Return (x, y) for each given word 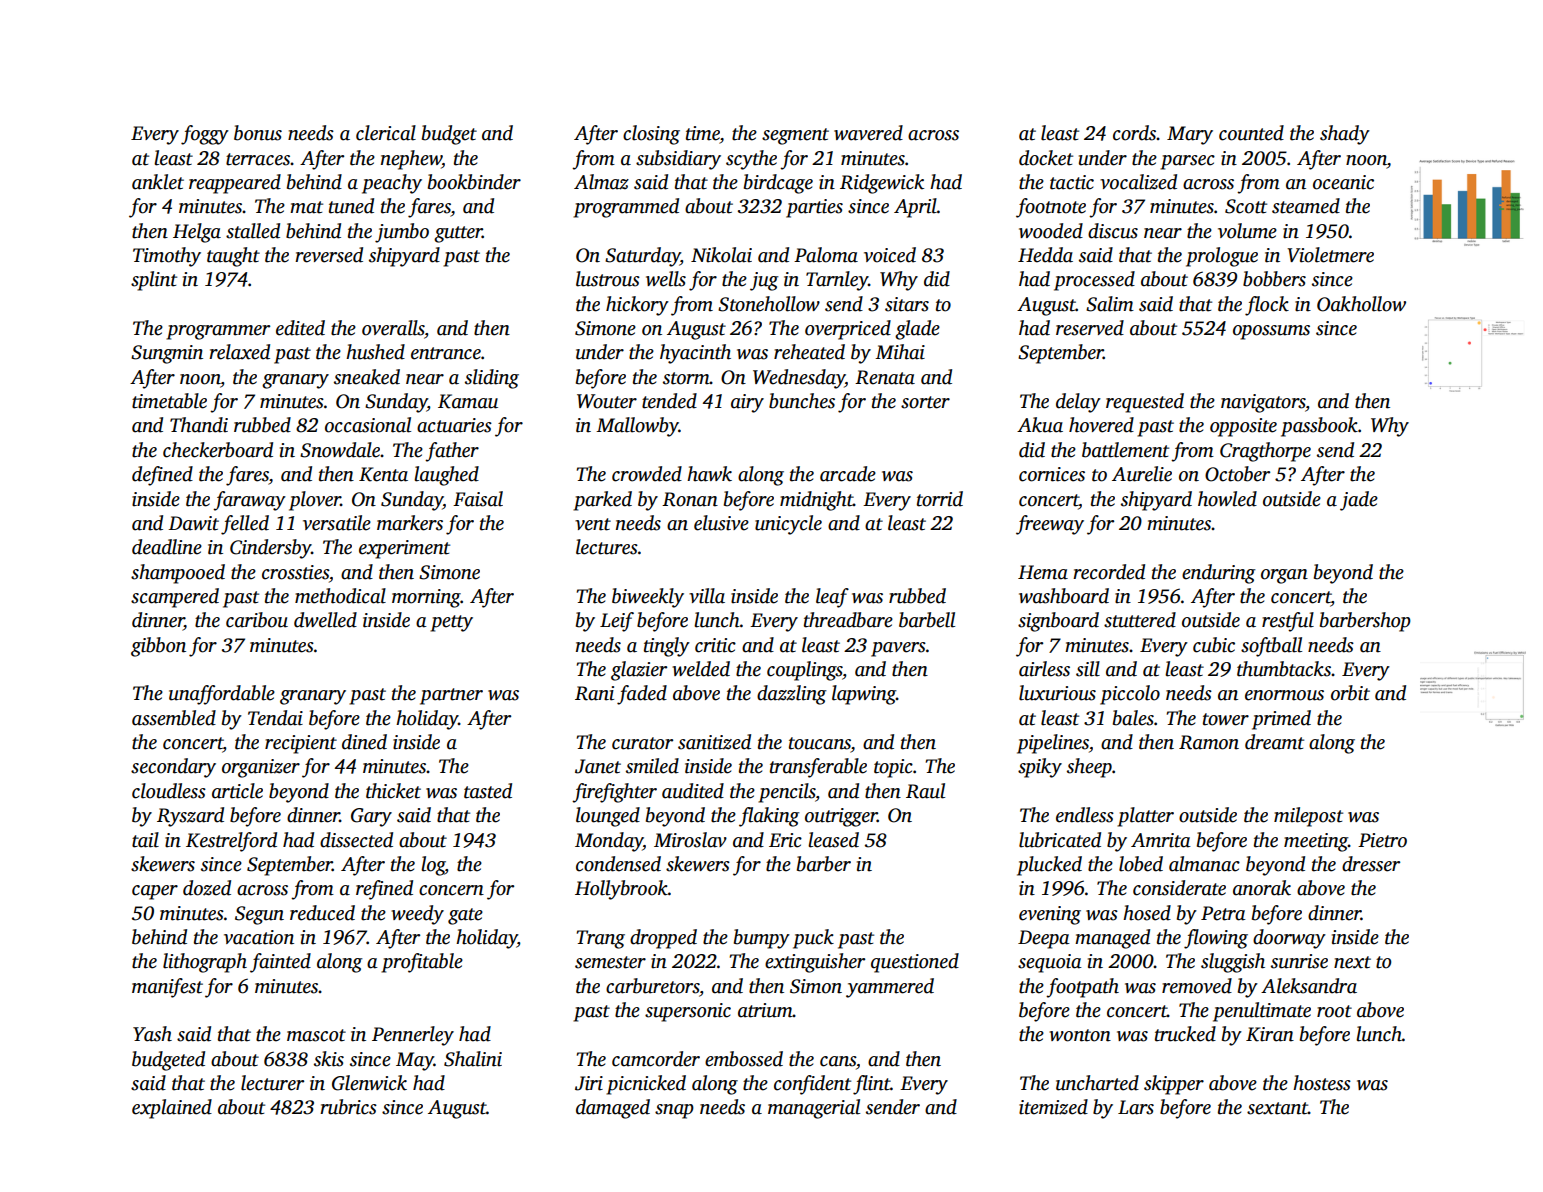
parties (814, 208)
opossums (1271, 332)
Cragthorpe (1265, 452)
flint (871, 1085)
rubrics (348, 1107)
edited (300, 328)
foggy (205, 135)
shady (1345, 135)
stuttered (1140, 620)
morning (426, 598)
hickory (637, 306)
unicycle (788, 525)
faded (642, 695)
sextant (1277, 1108)
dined (364, 742)
